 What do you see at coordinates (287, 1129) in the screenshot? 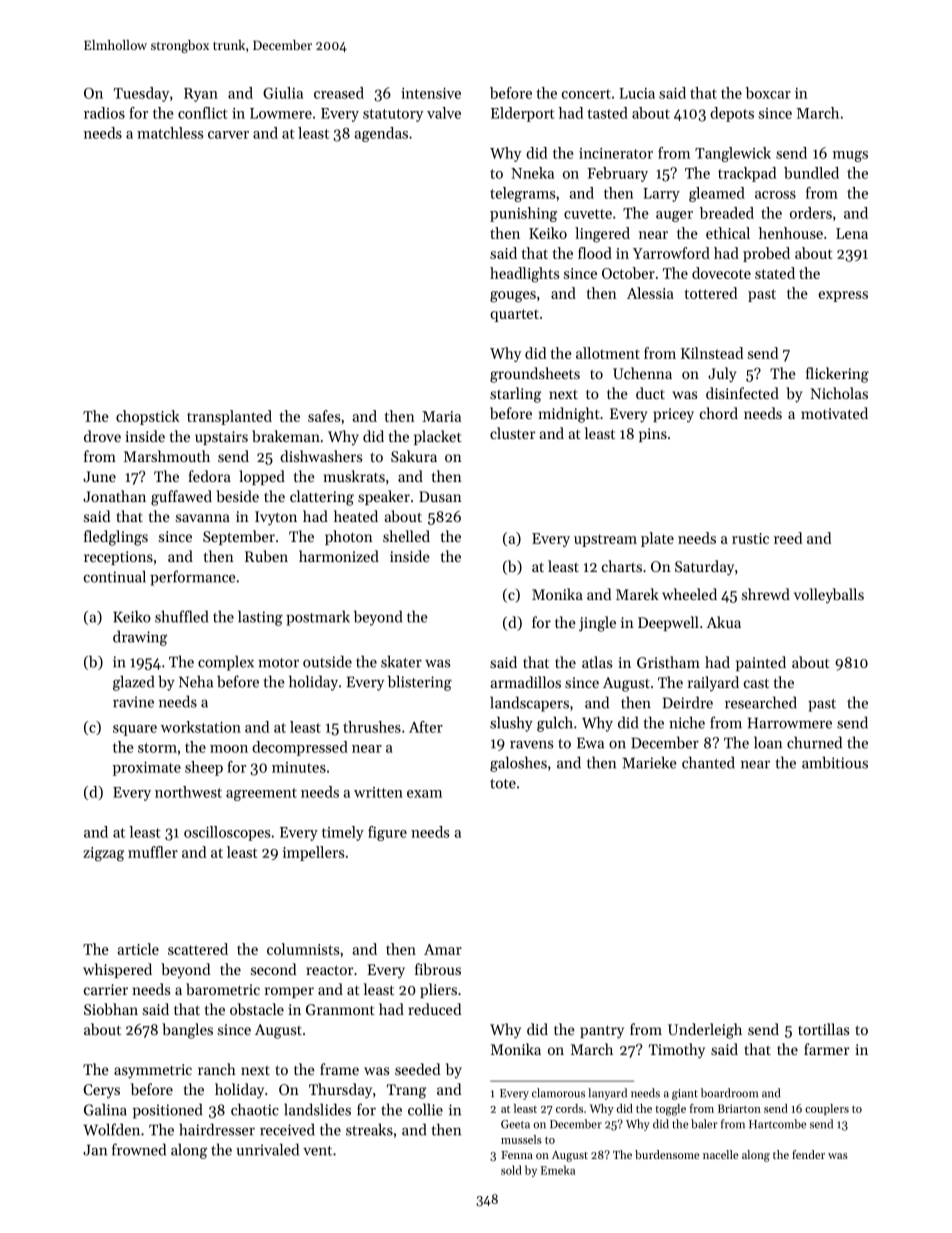
I see `received` at bounding box center [287, 1129].
